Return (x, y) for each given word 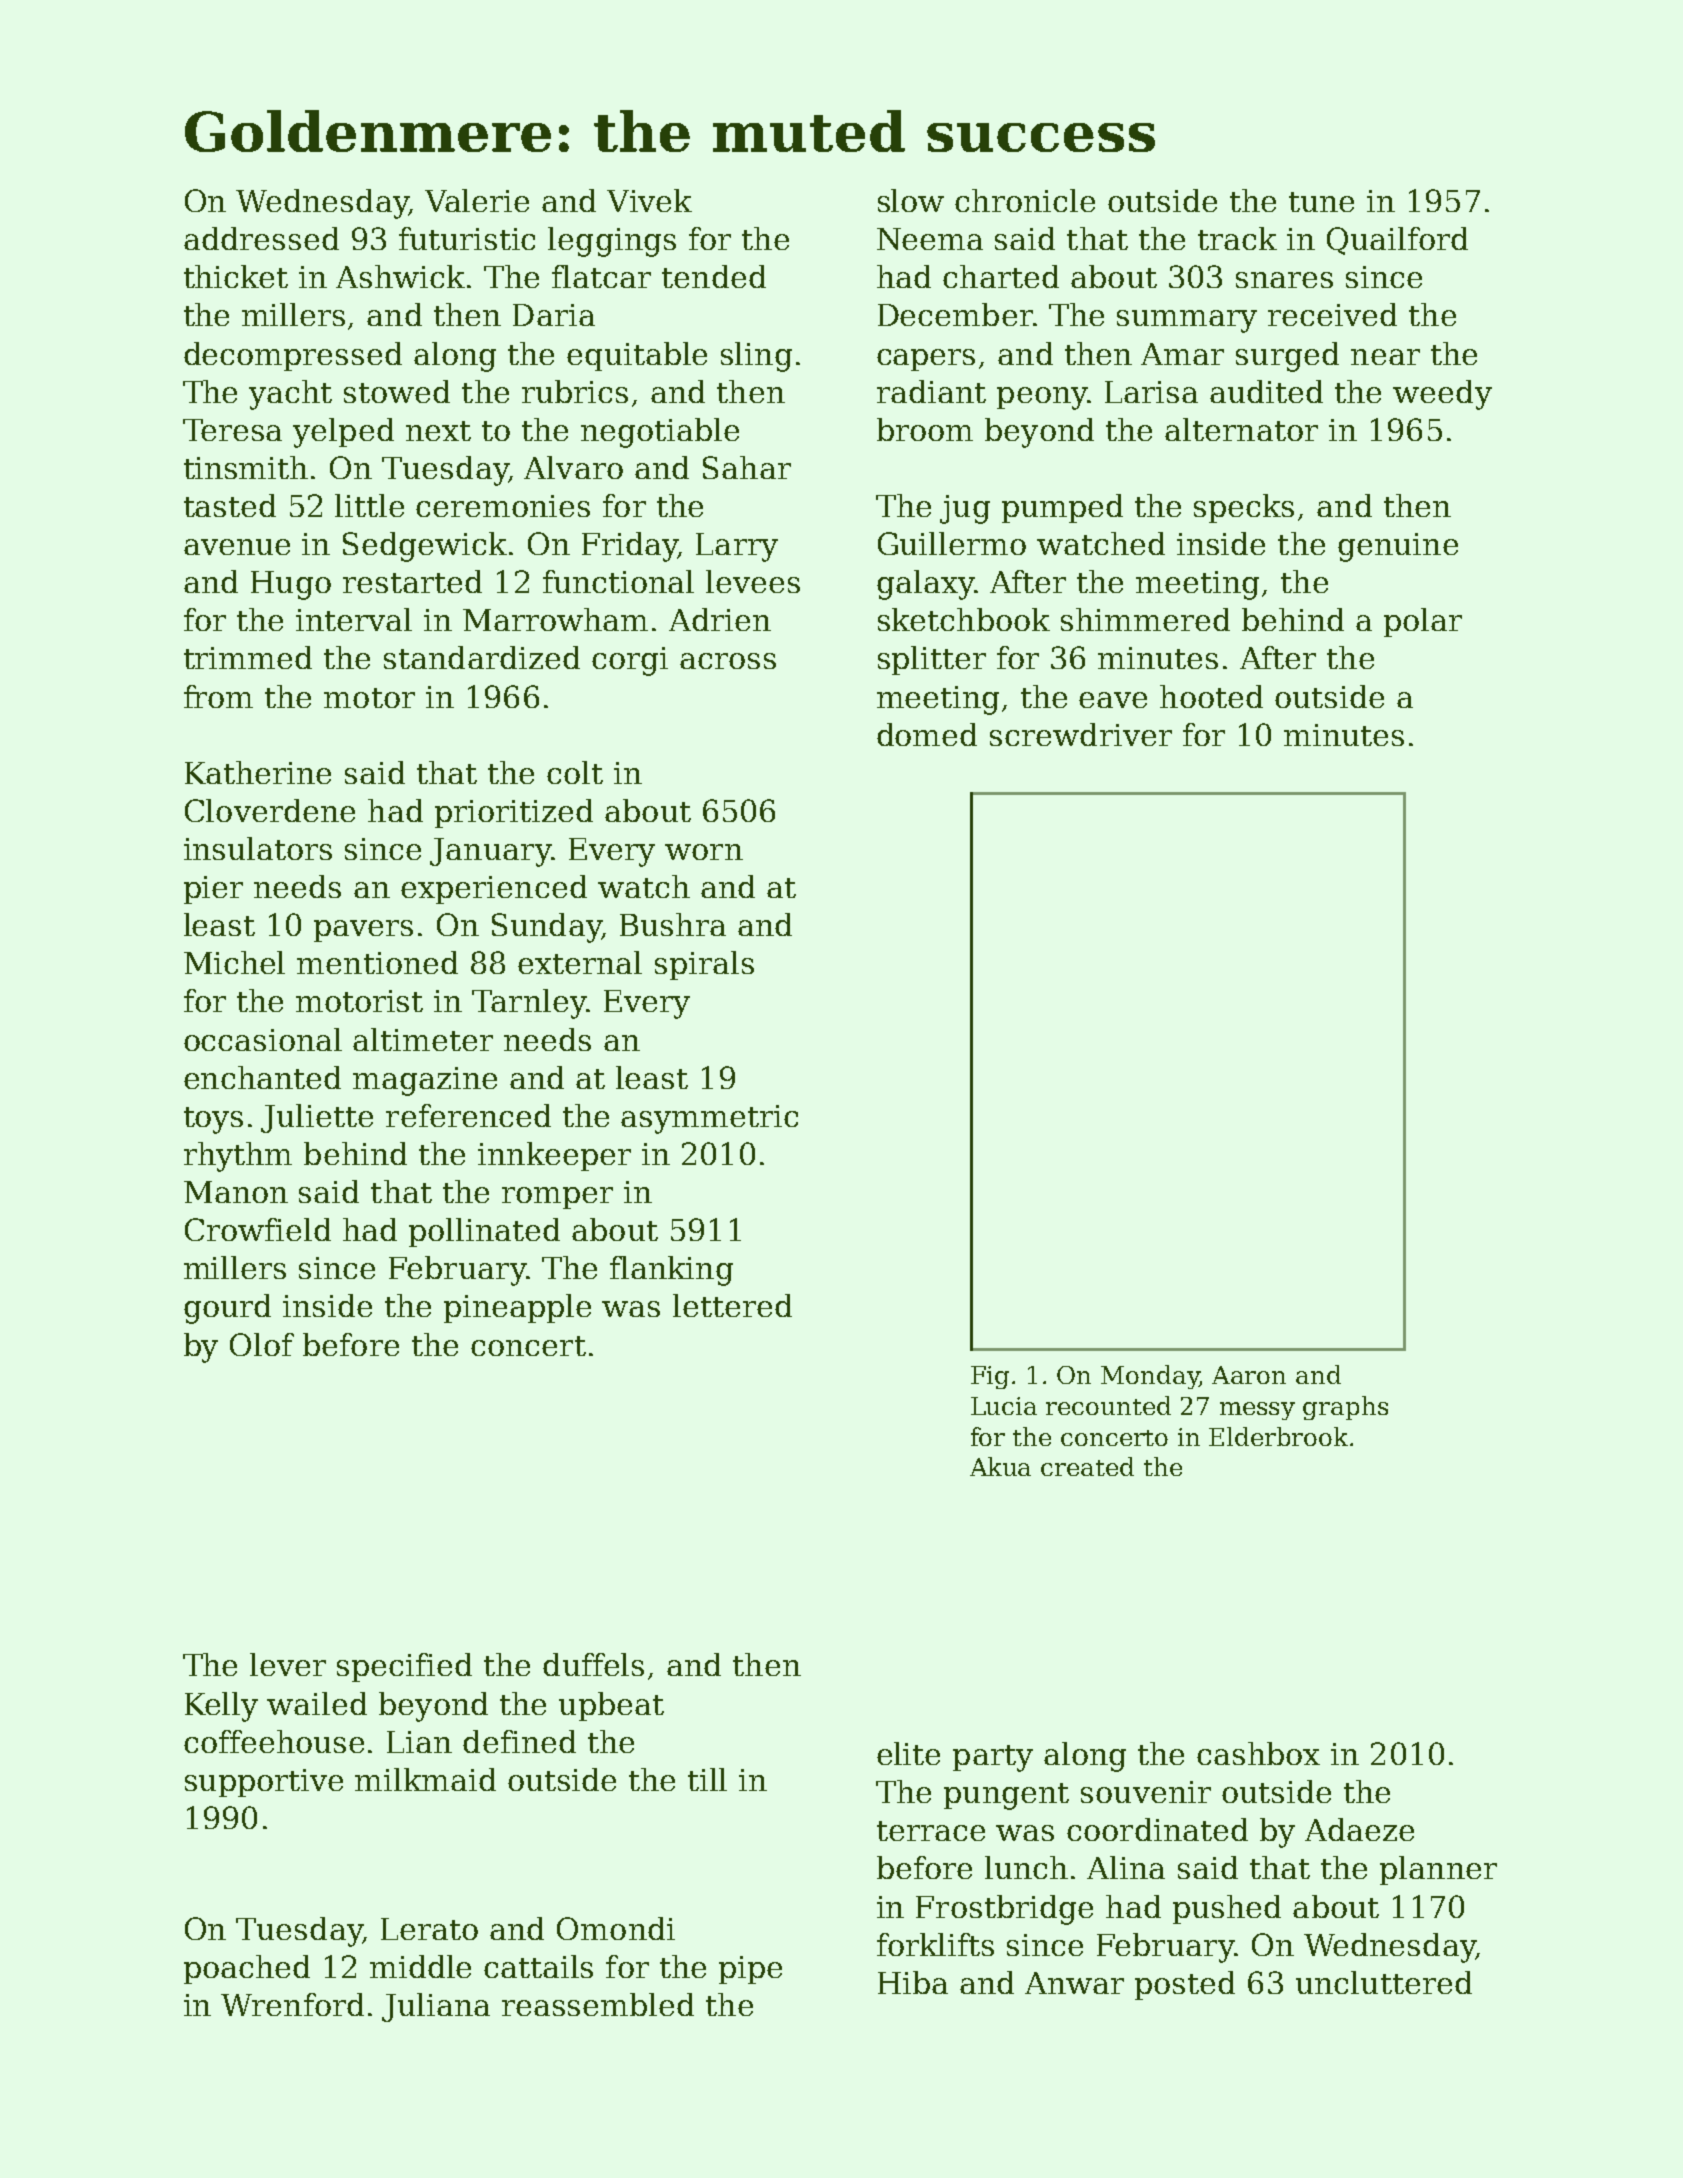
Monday (1150, 1377)
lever (288, 1664)
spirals (704, 965)
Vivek (649, 200)
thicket (236, 276)
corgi (630, 661)
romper (557, 1198)
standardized (482, 657)
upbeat (611, 1706)
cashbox (1258, 1753)
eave (1113, 700)
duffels (593, 1664)
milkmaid (425, 1779)
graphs (1345, 1408)
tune (1321, 202)
